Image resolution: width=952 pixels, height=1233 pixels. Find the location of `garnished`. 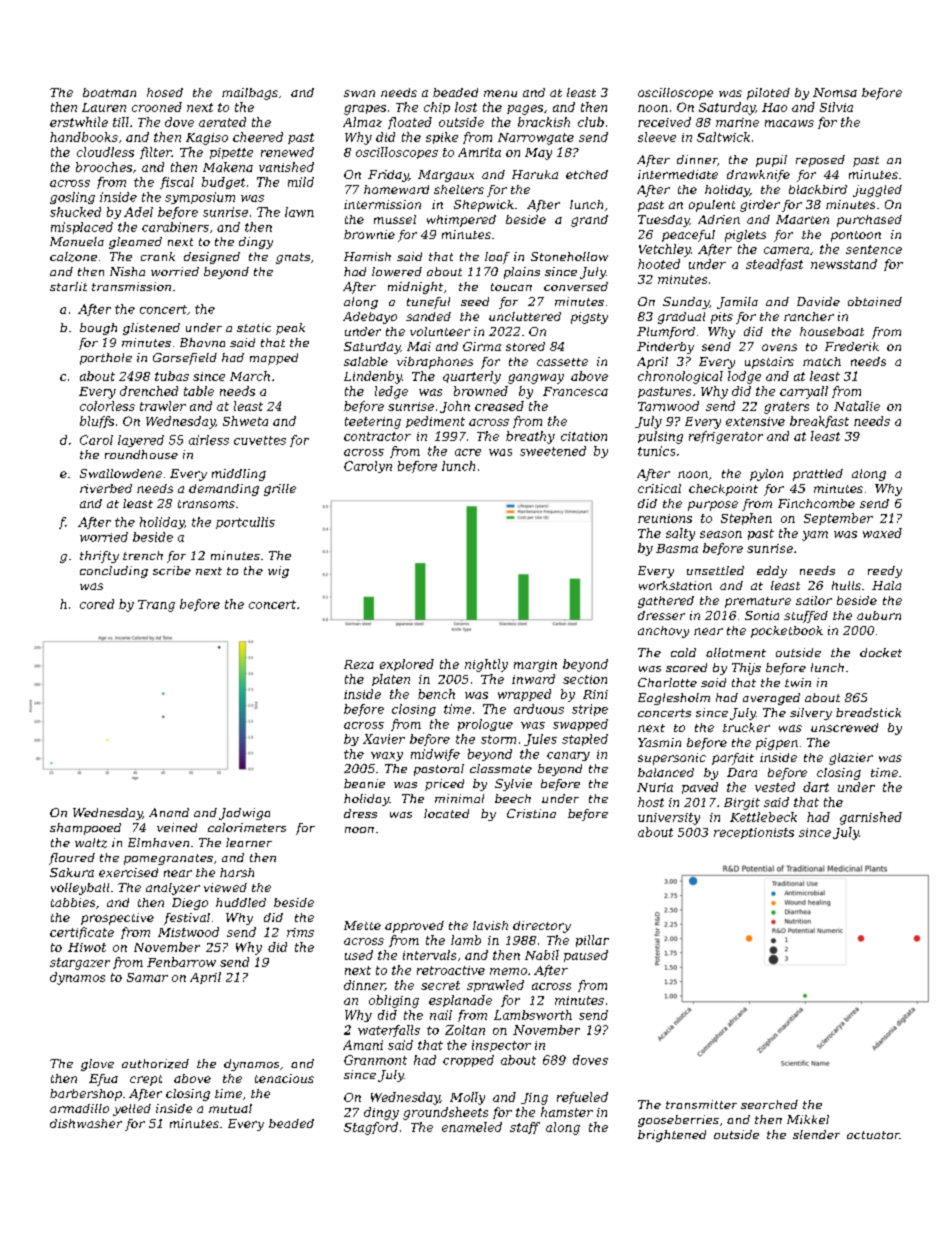

garnished is located at coordinates (871, 818).
